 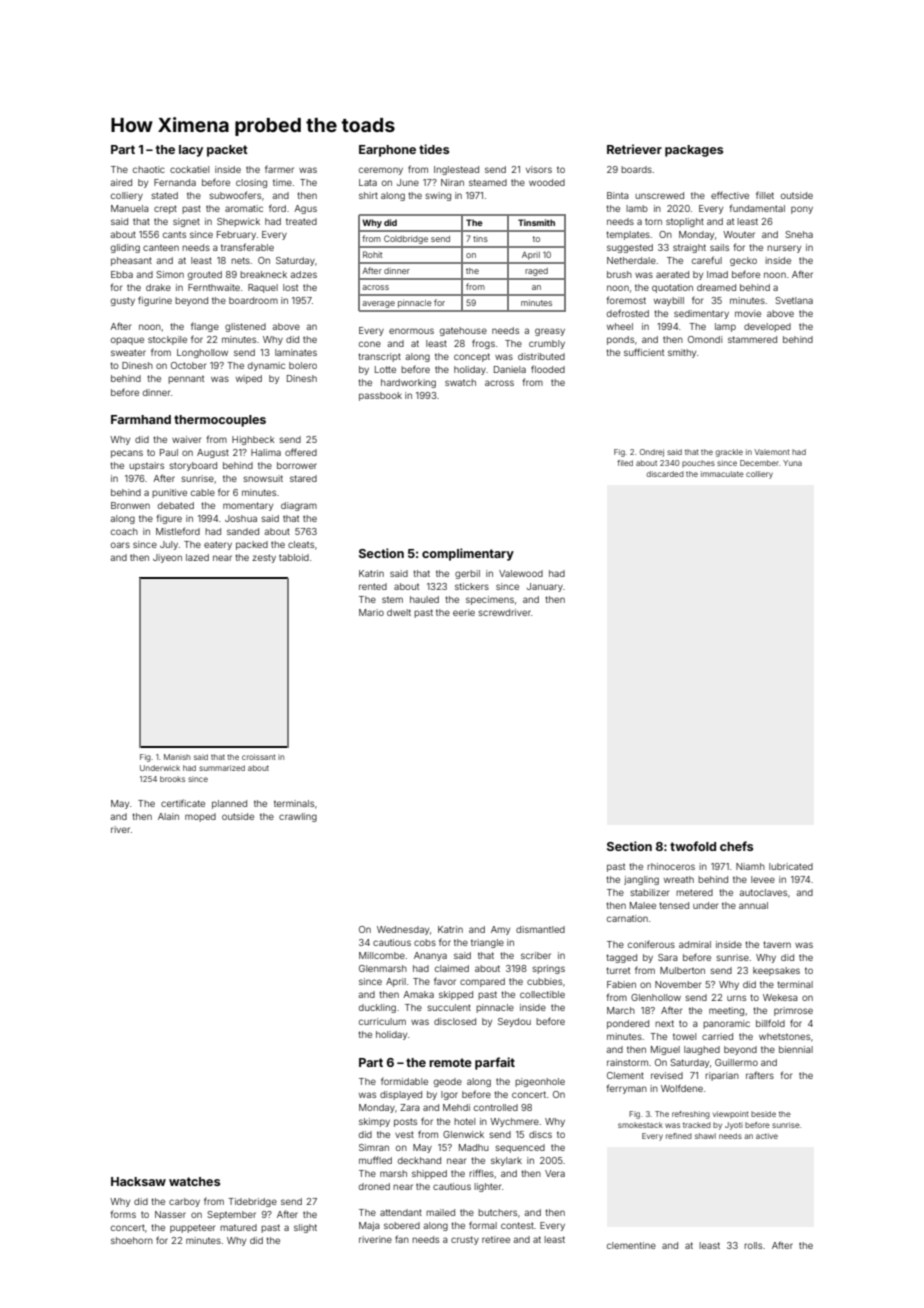 What do you see at coordinates (298, 817) in the image?
I see `crawling` at bounding box center [298, 817].
